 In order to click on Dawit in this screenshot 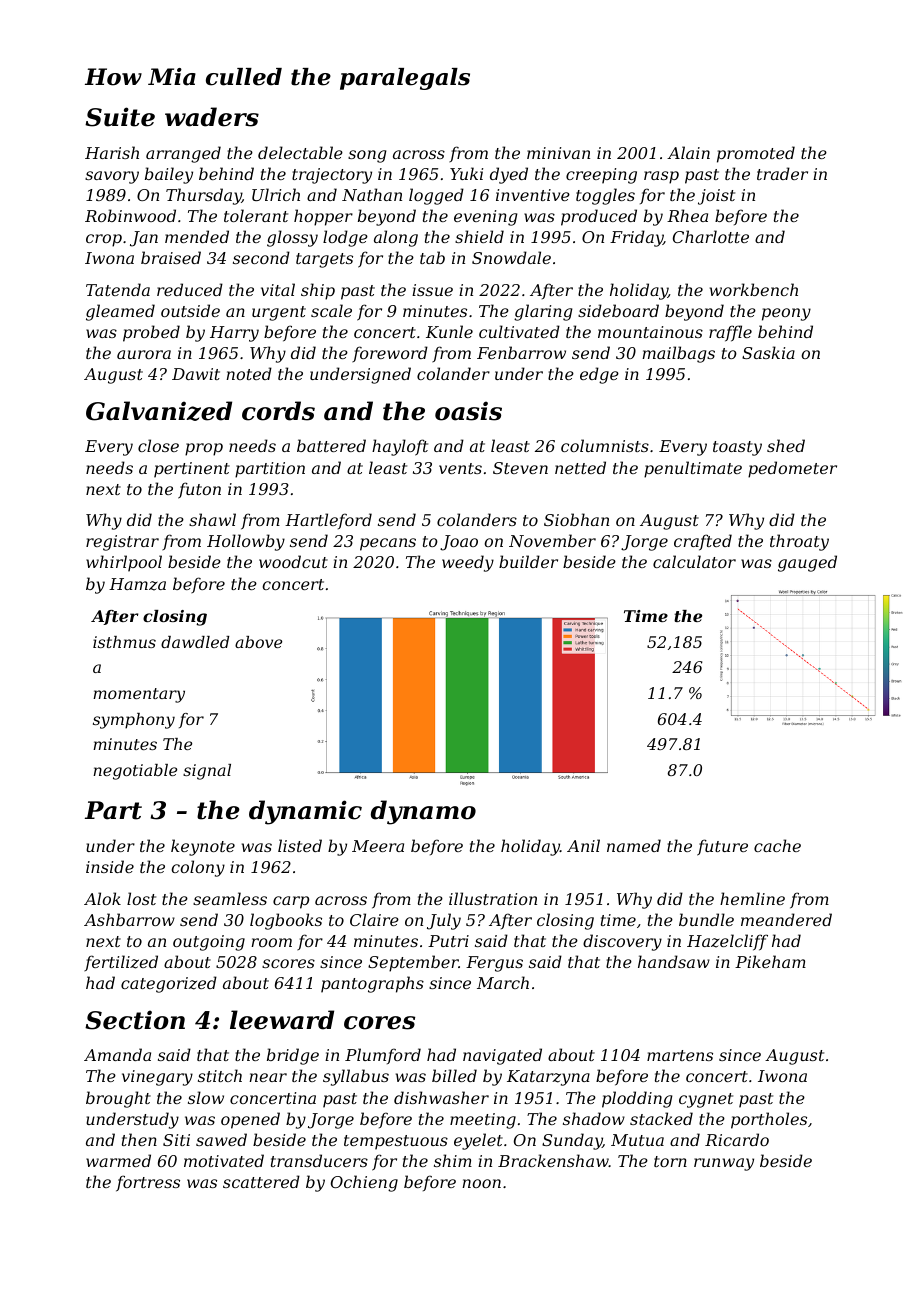, I will do `click(196, 374)`.
